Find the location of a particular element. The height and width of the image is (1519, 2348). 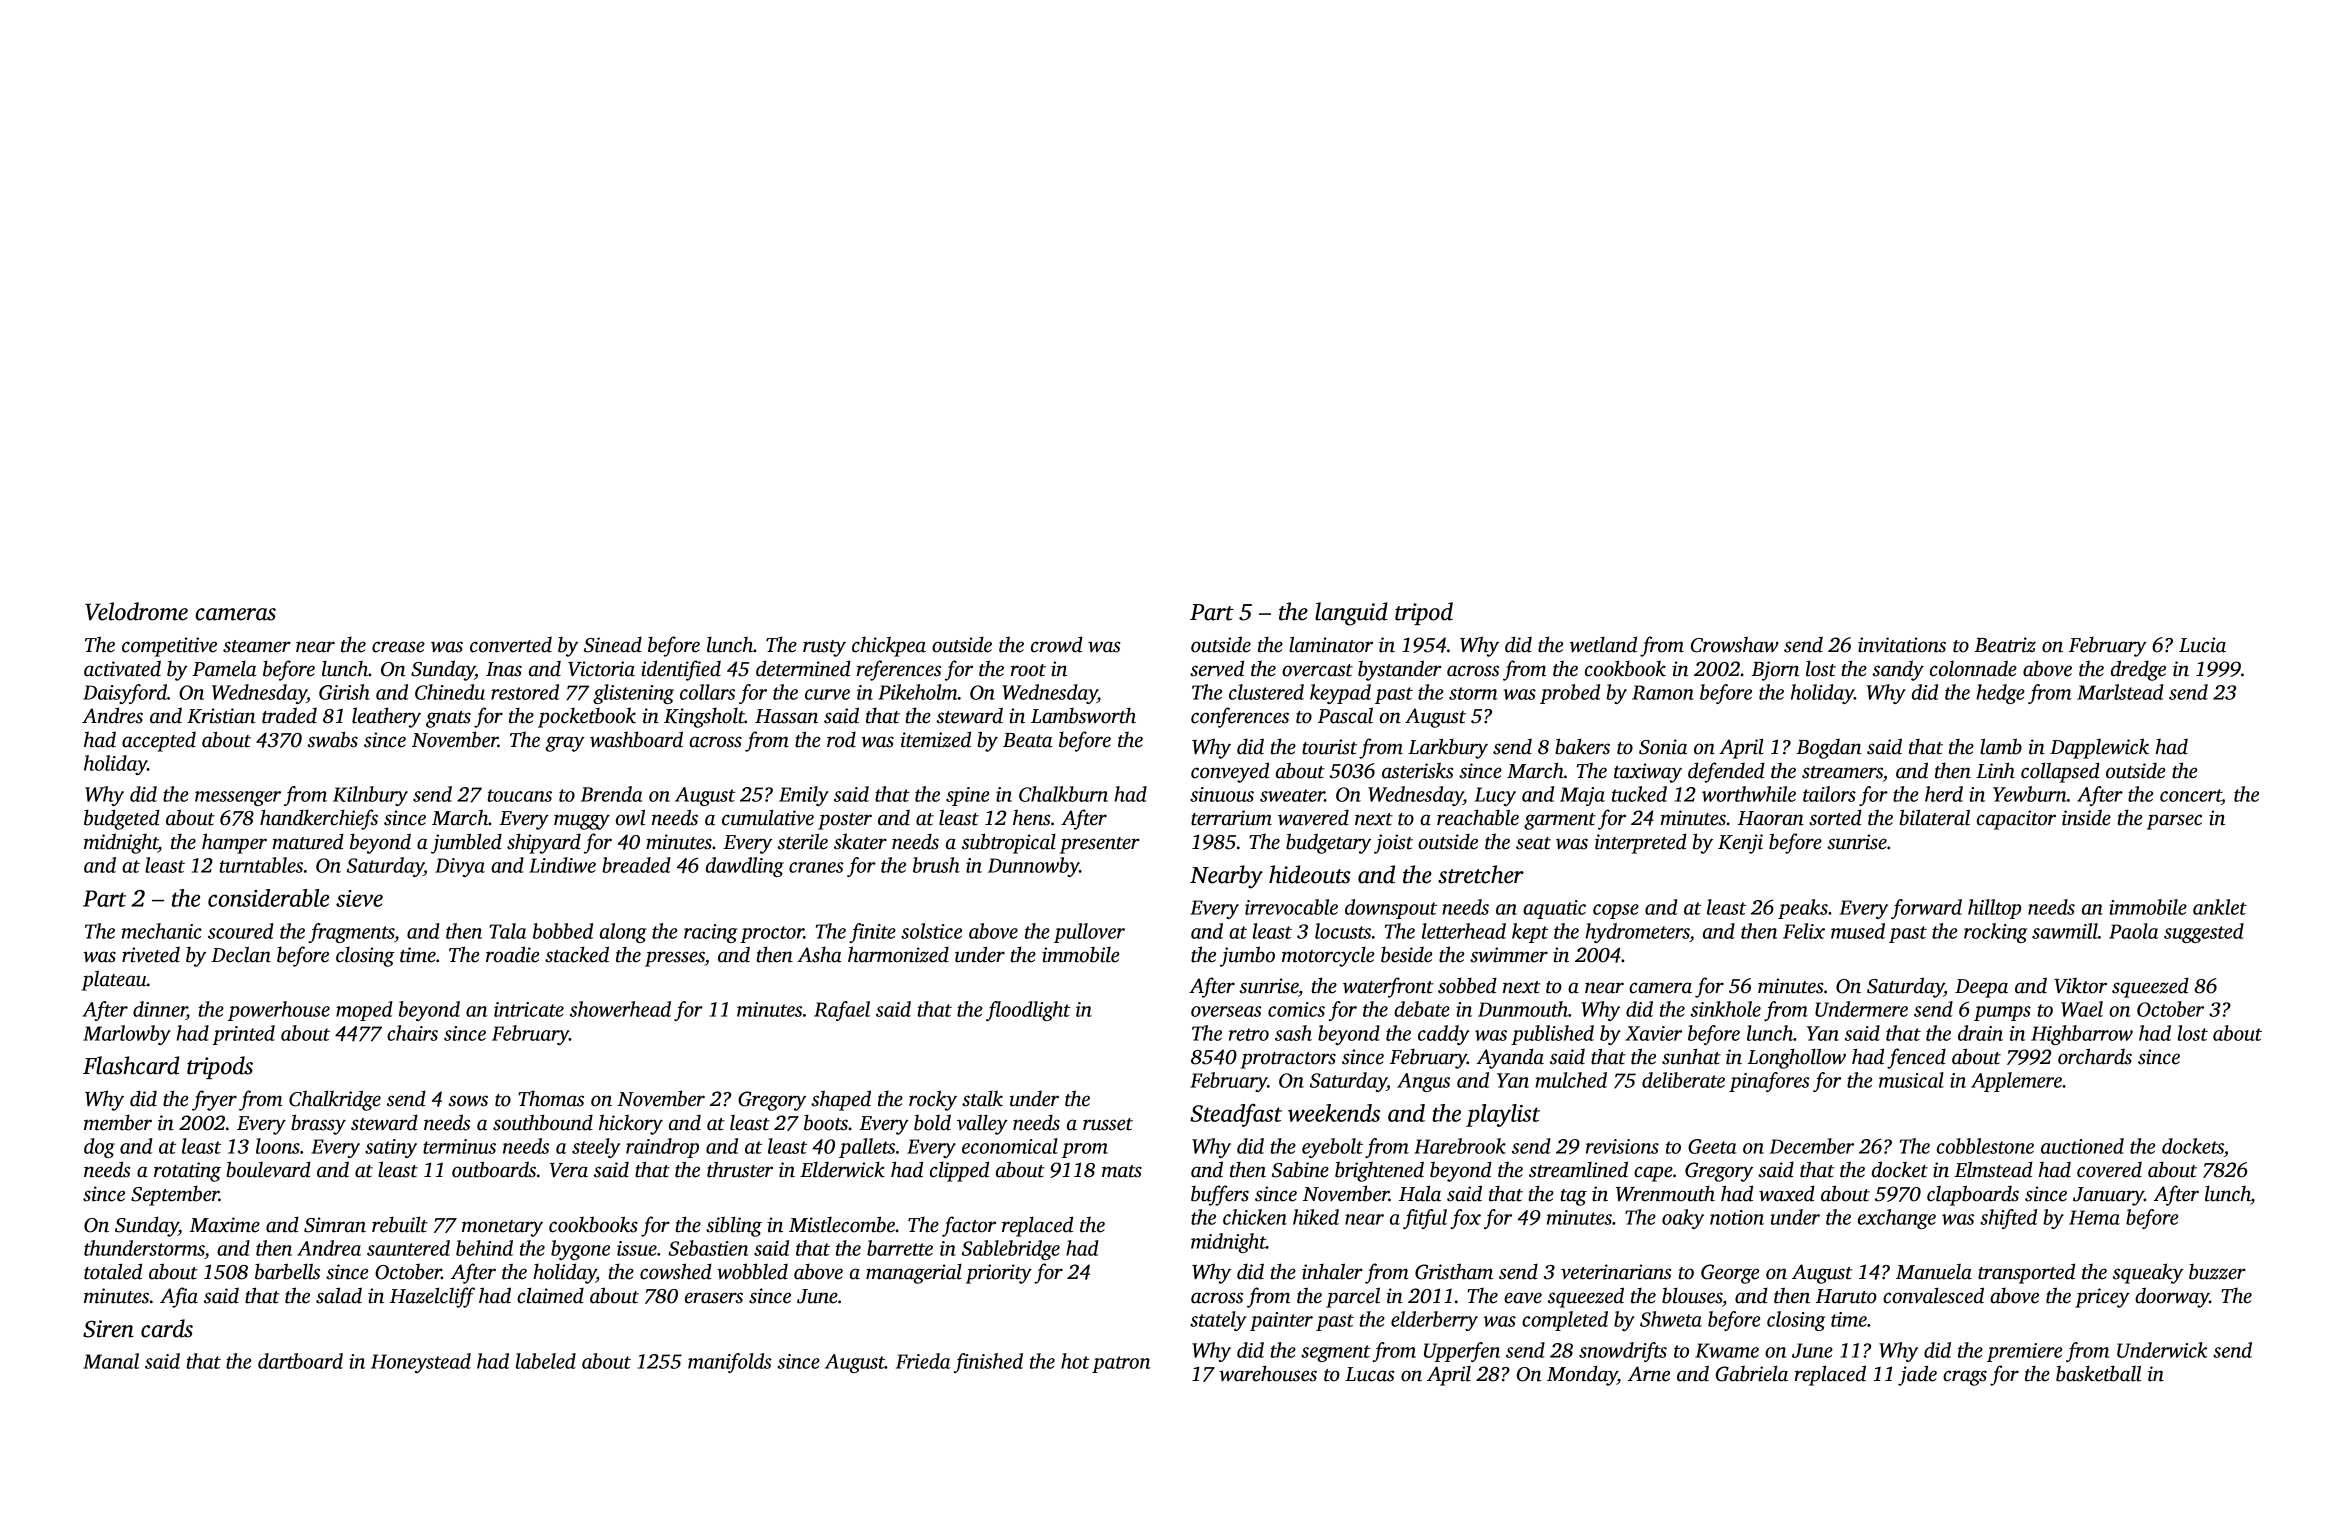

invitations is located at coordinates (1902, 645).
